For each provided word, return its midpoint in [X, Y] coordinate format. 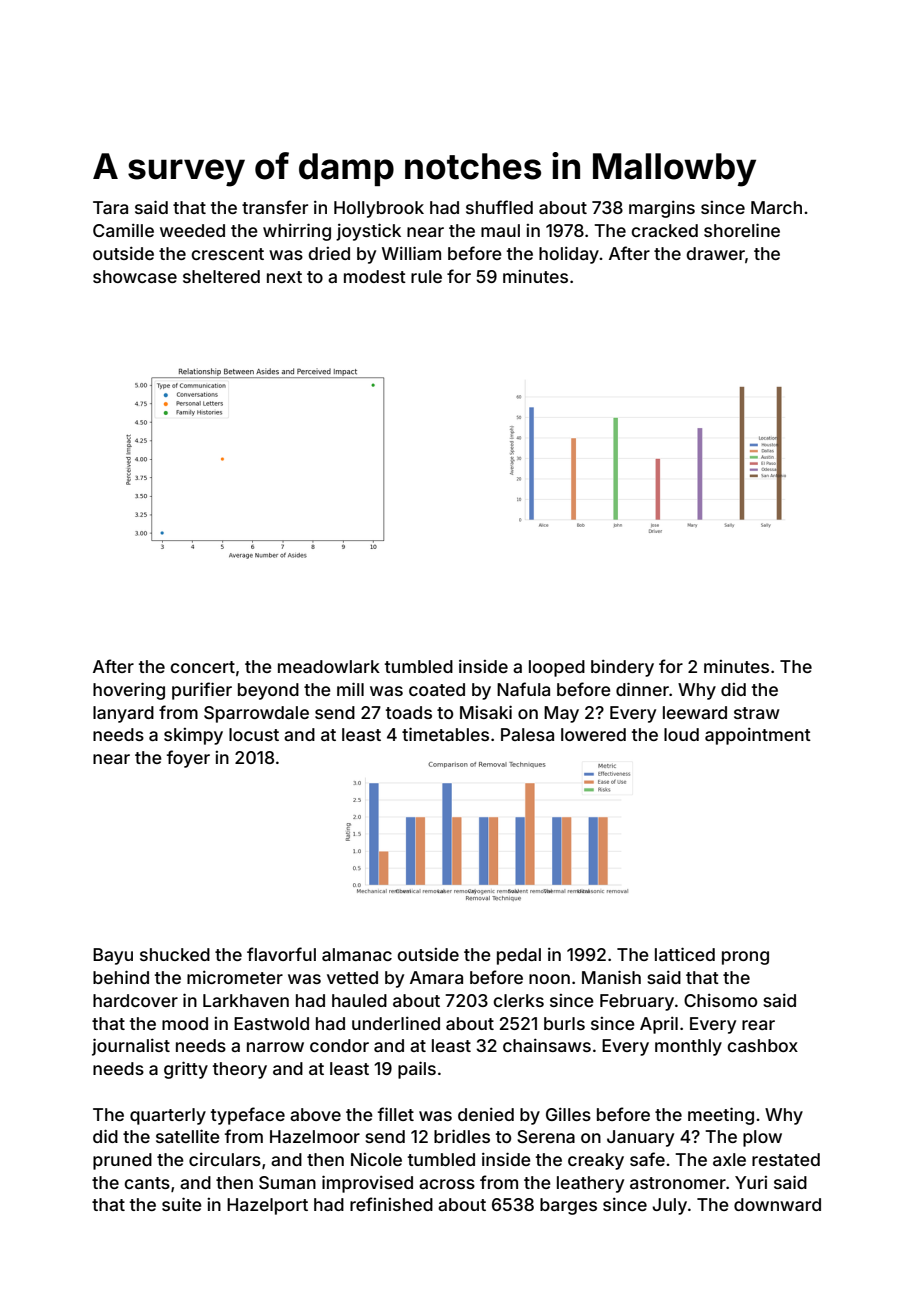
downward [777, 1204]
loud [681, 734]
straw [757, 713]
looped [557, 668]
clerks [518, 1000]
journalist [131, 1047]
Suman [287, 1182]
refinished [391, 1204]
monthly [688, 1047]
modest [375, 276]
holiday [569, 255]
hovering [129, 691]
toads [409, 712]
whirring [297, 232]
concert [202, 667]
